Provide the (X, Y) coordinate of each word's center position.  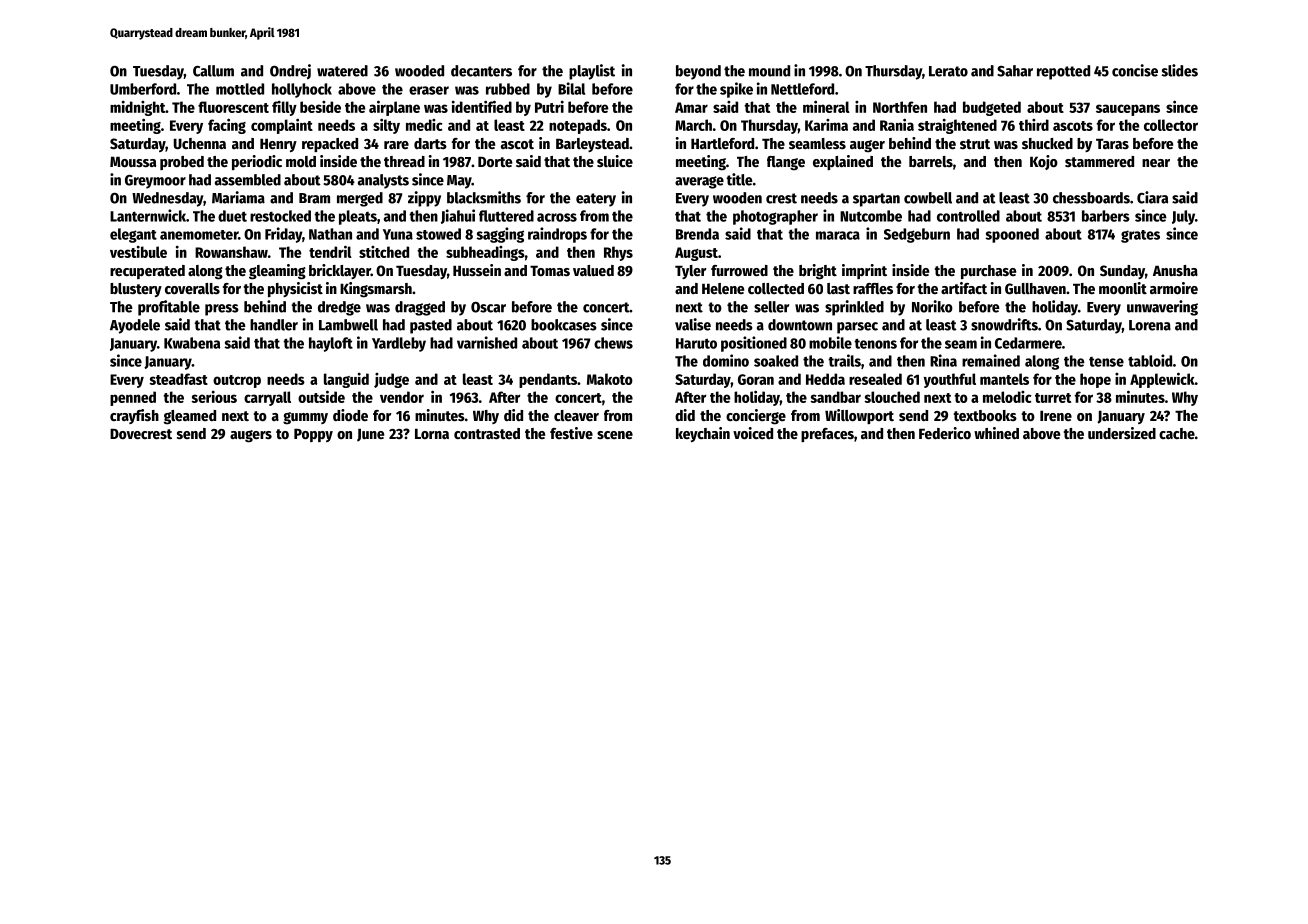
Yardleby (399, 344)
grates (1140, 236)
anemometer (199, 235)
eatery (596, 200)
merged (360, 199)
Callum (213, 71)
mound (769, 71)
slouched (892, 397)
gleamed (190, 417)
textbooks (985, 415)
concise (1135, 70)
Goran (756, 379)
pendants (548, 380)
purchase (988, 272)
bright (818, 272)
